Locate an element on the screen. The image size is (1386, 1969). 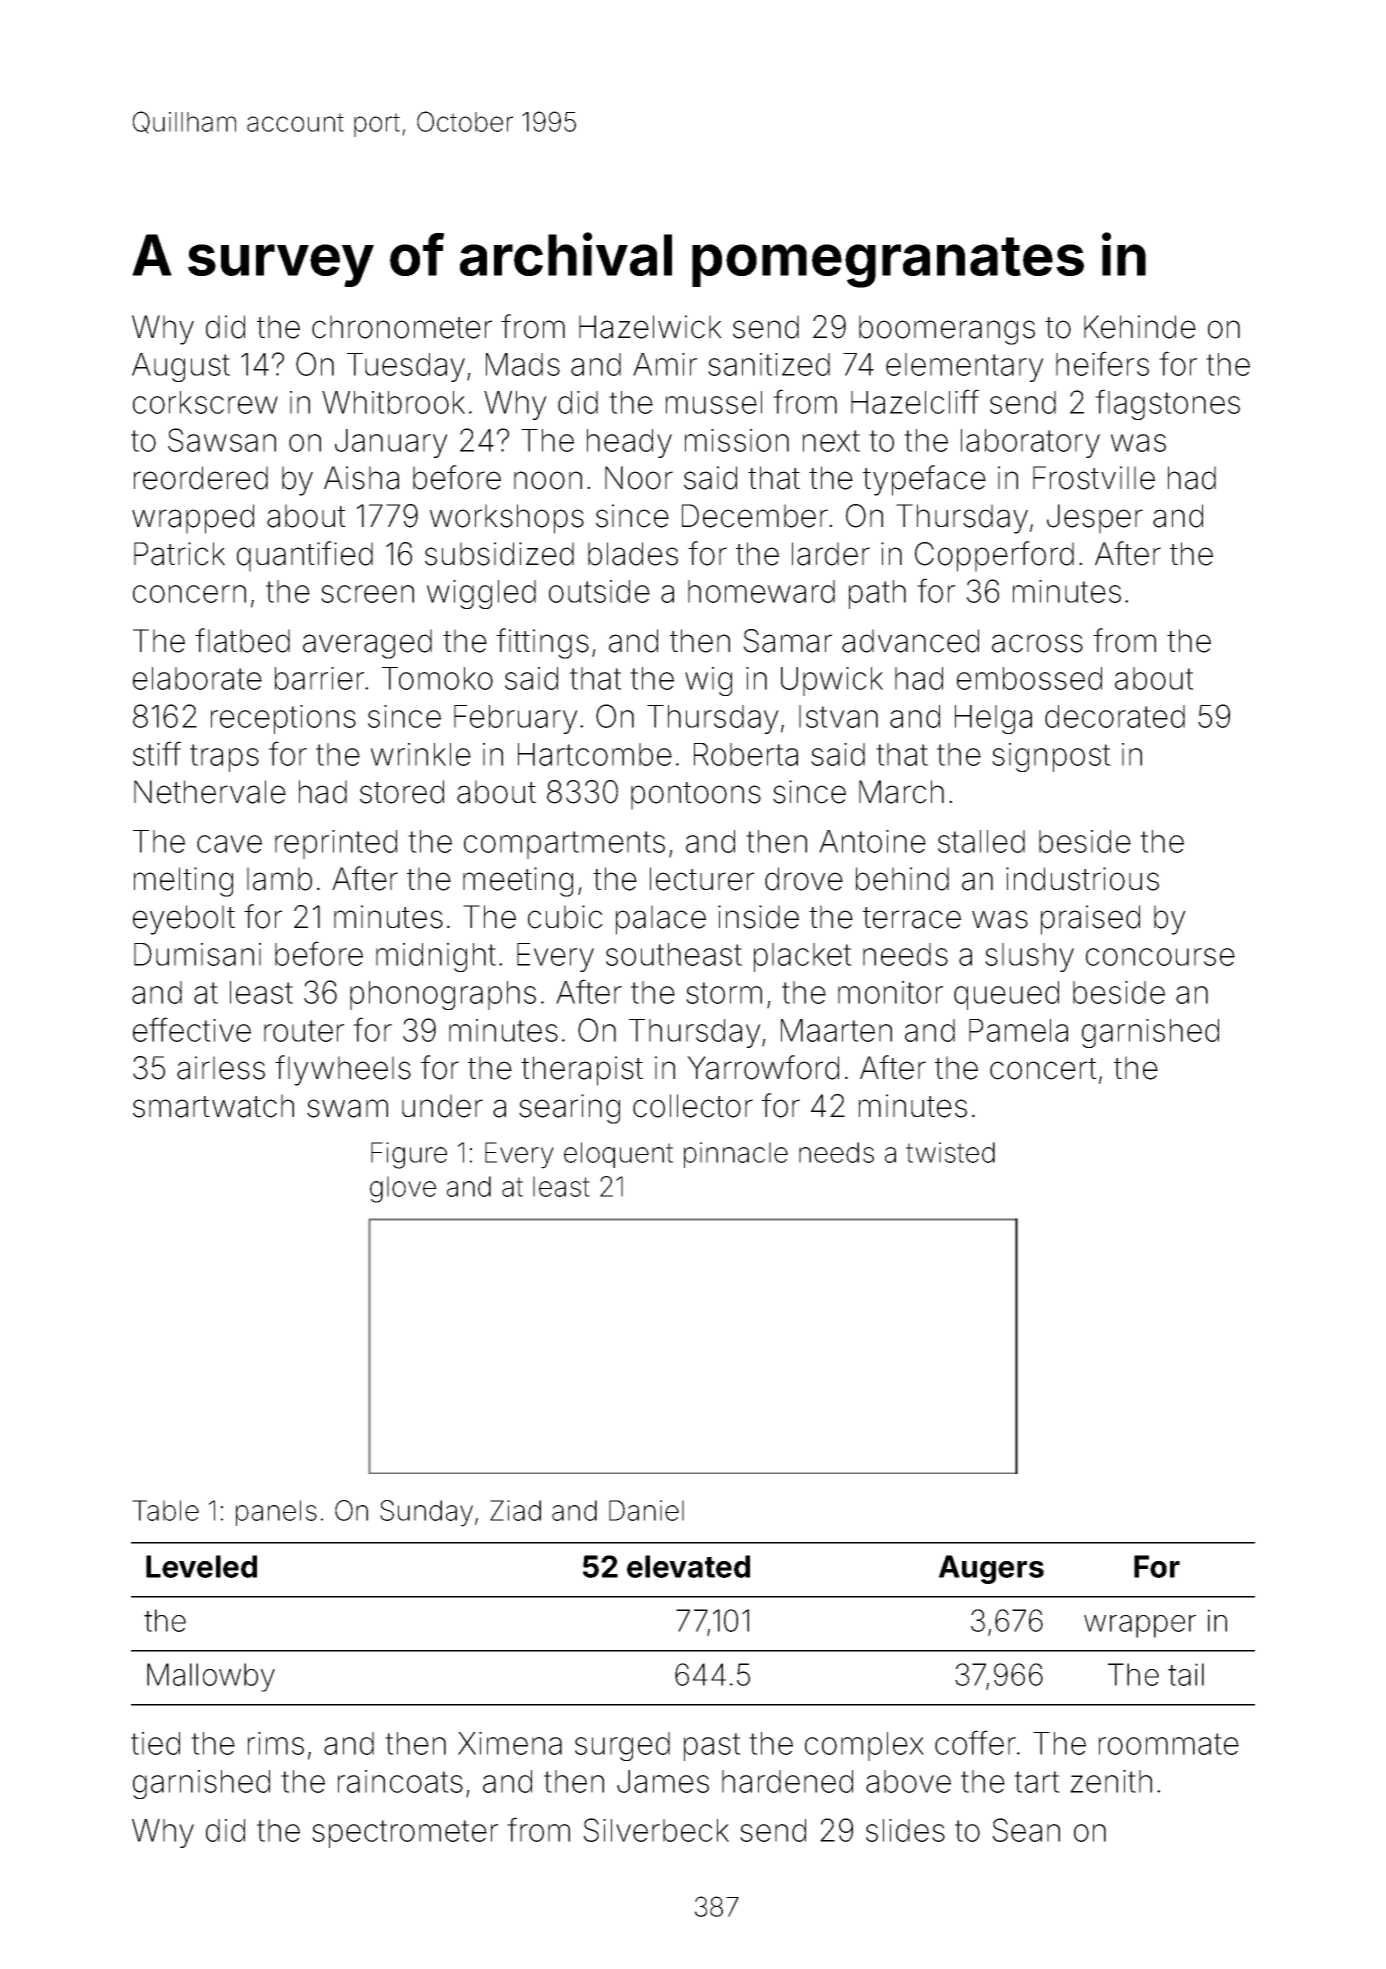
concert is located at coordinates (1043, 1069).
